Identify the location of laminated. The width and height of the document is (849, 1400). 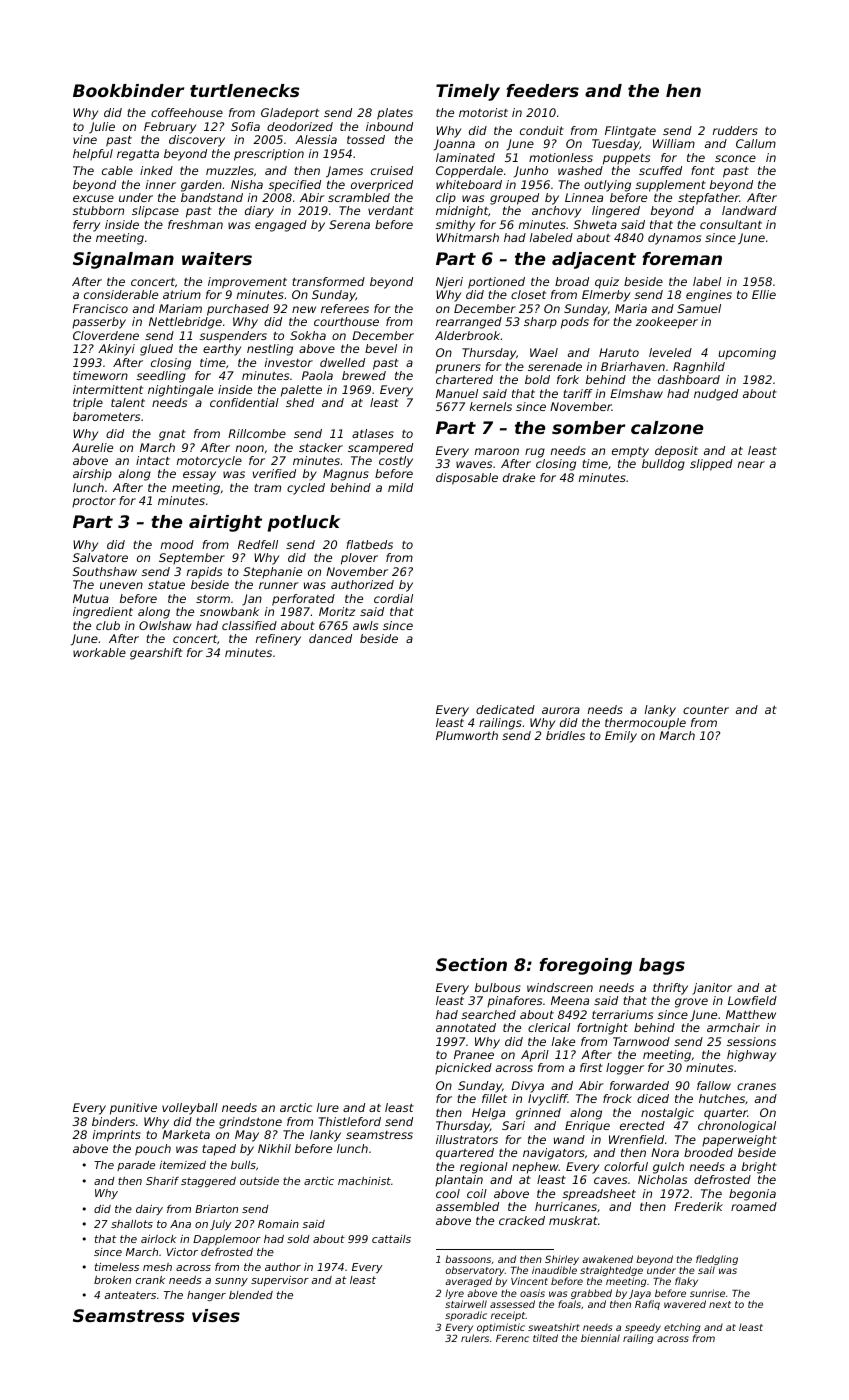
(465, 157).
